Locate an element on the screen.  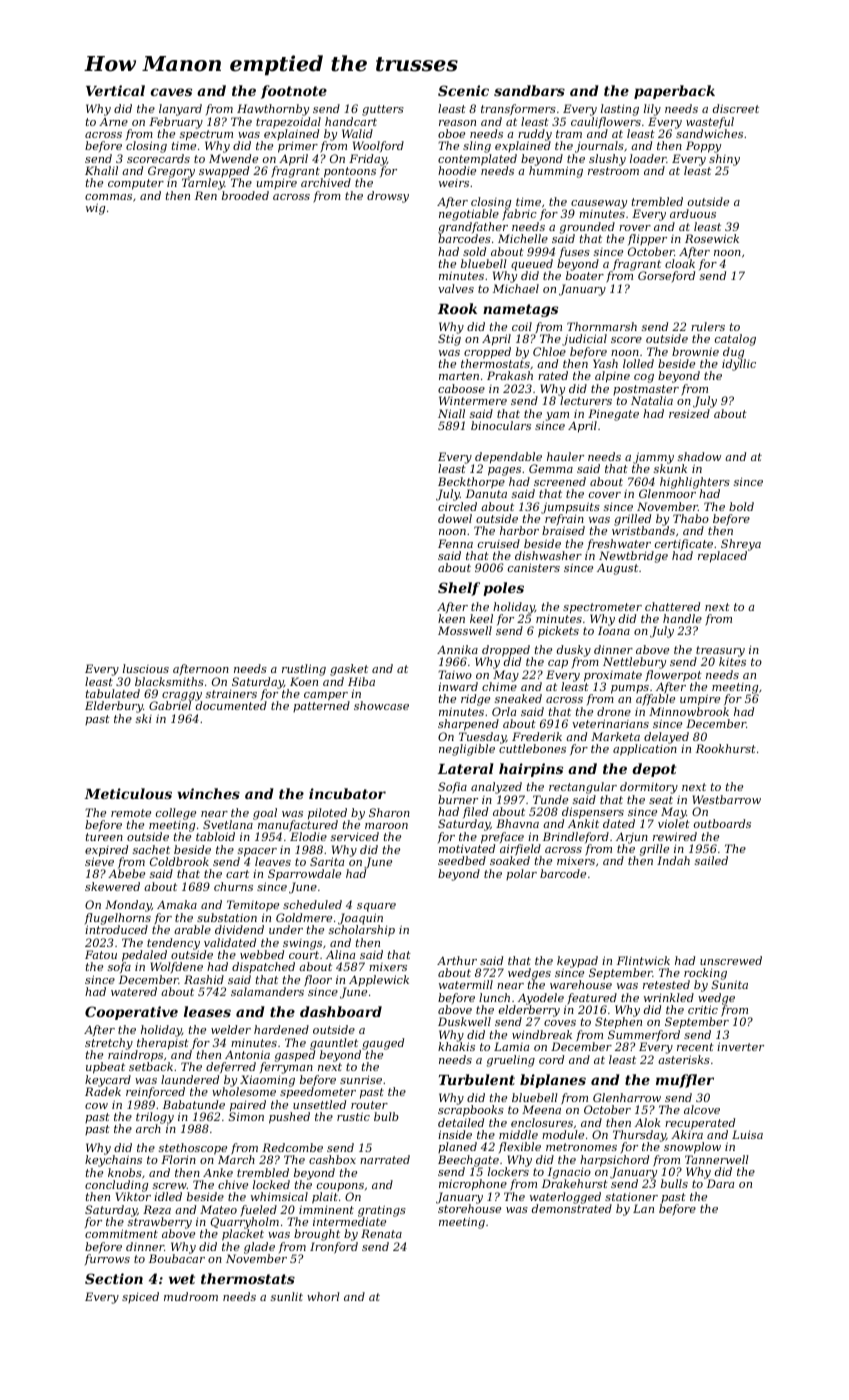
whorl is located at coordinates (323, 1296).
